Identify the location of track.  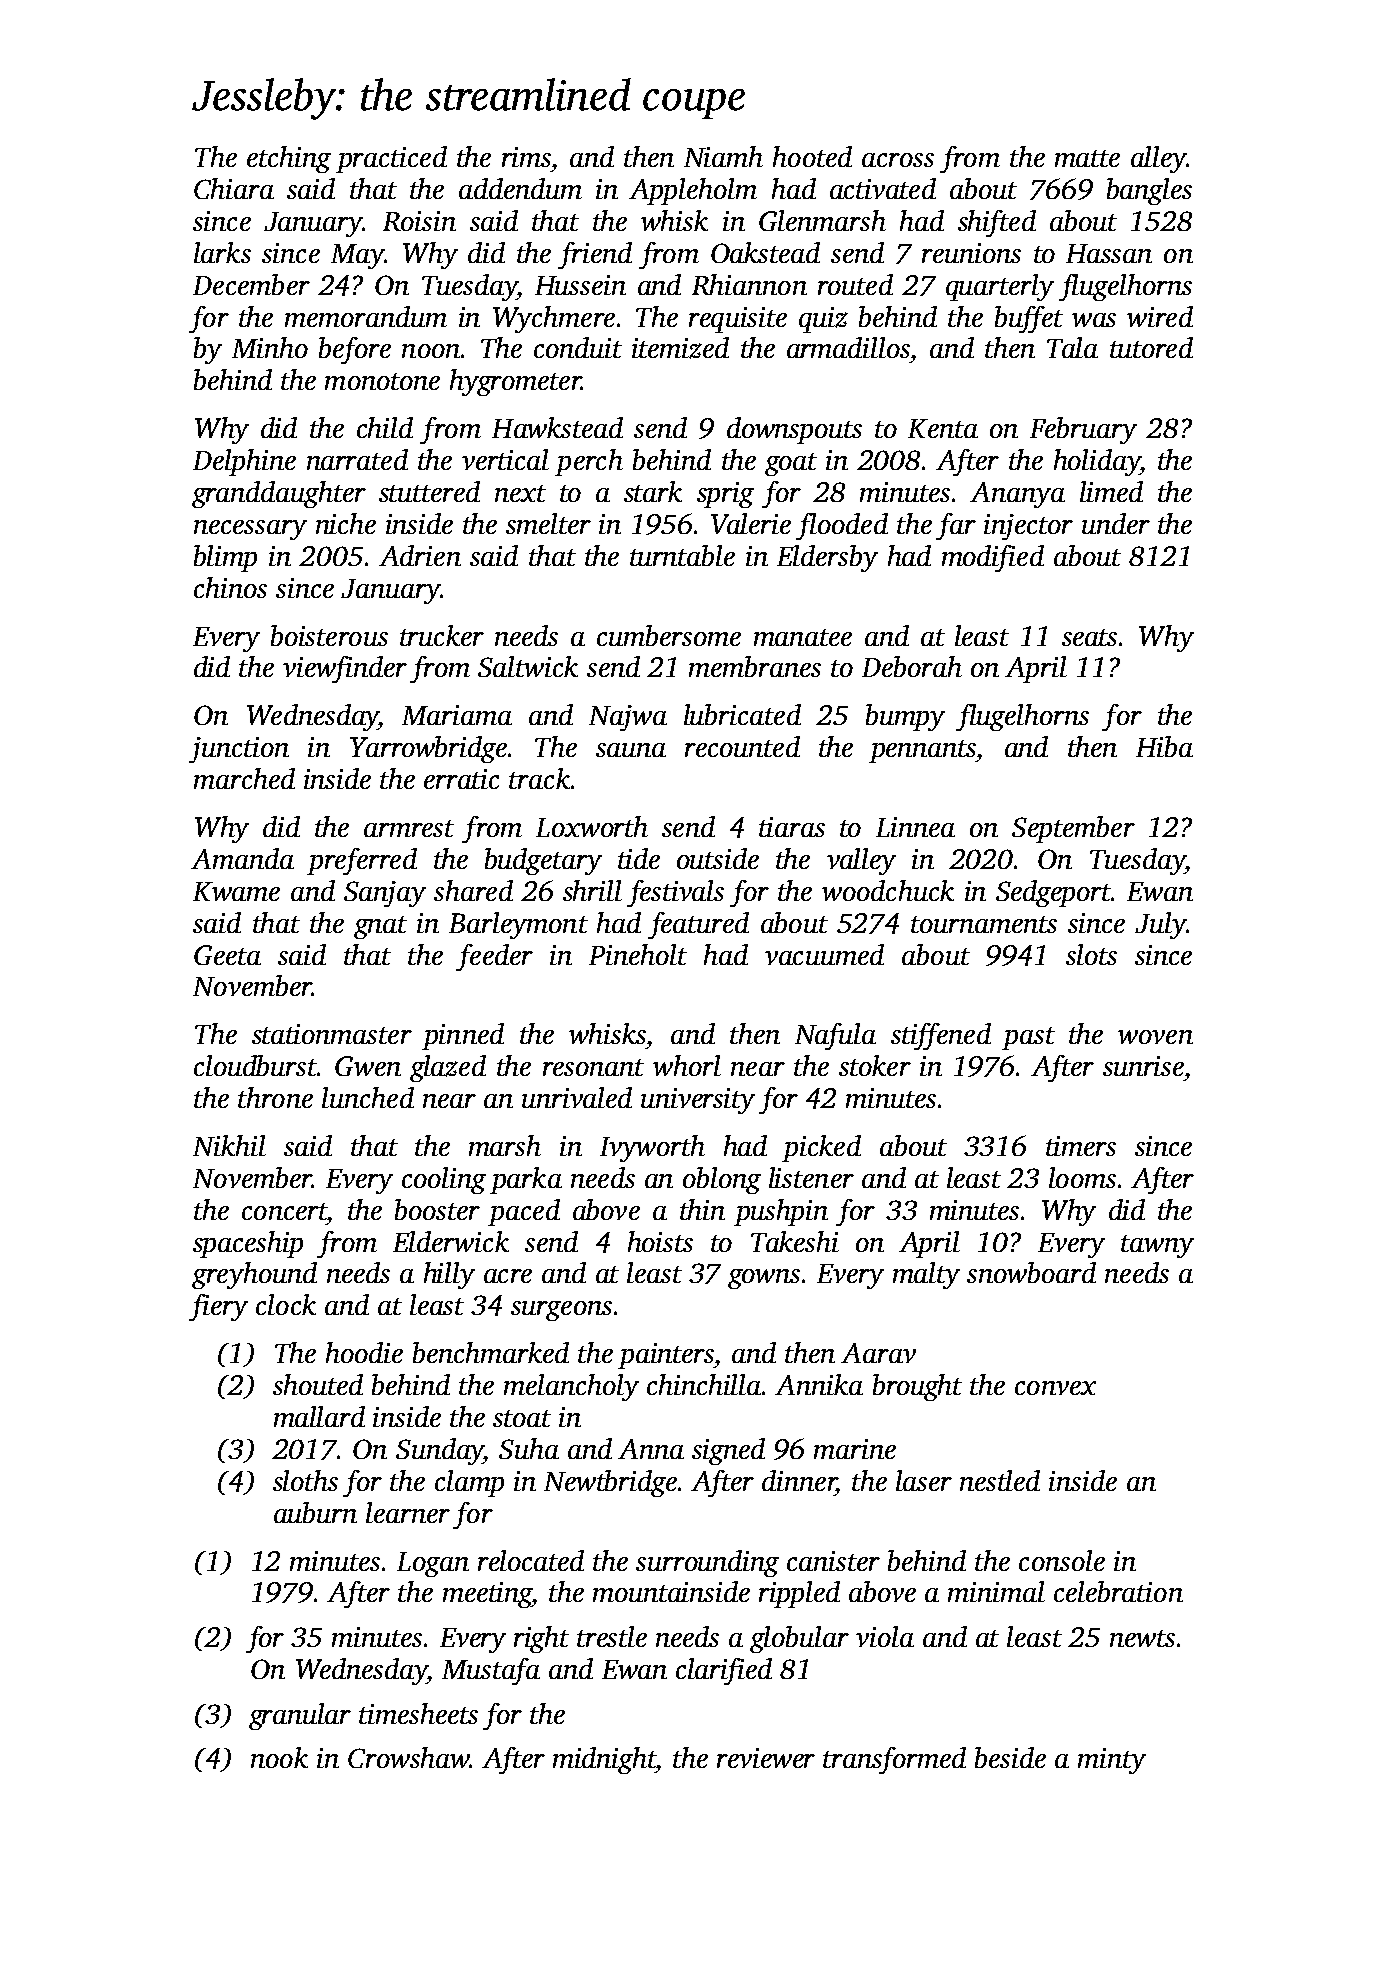
(539, 778).
